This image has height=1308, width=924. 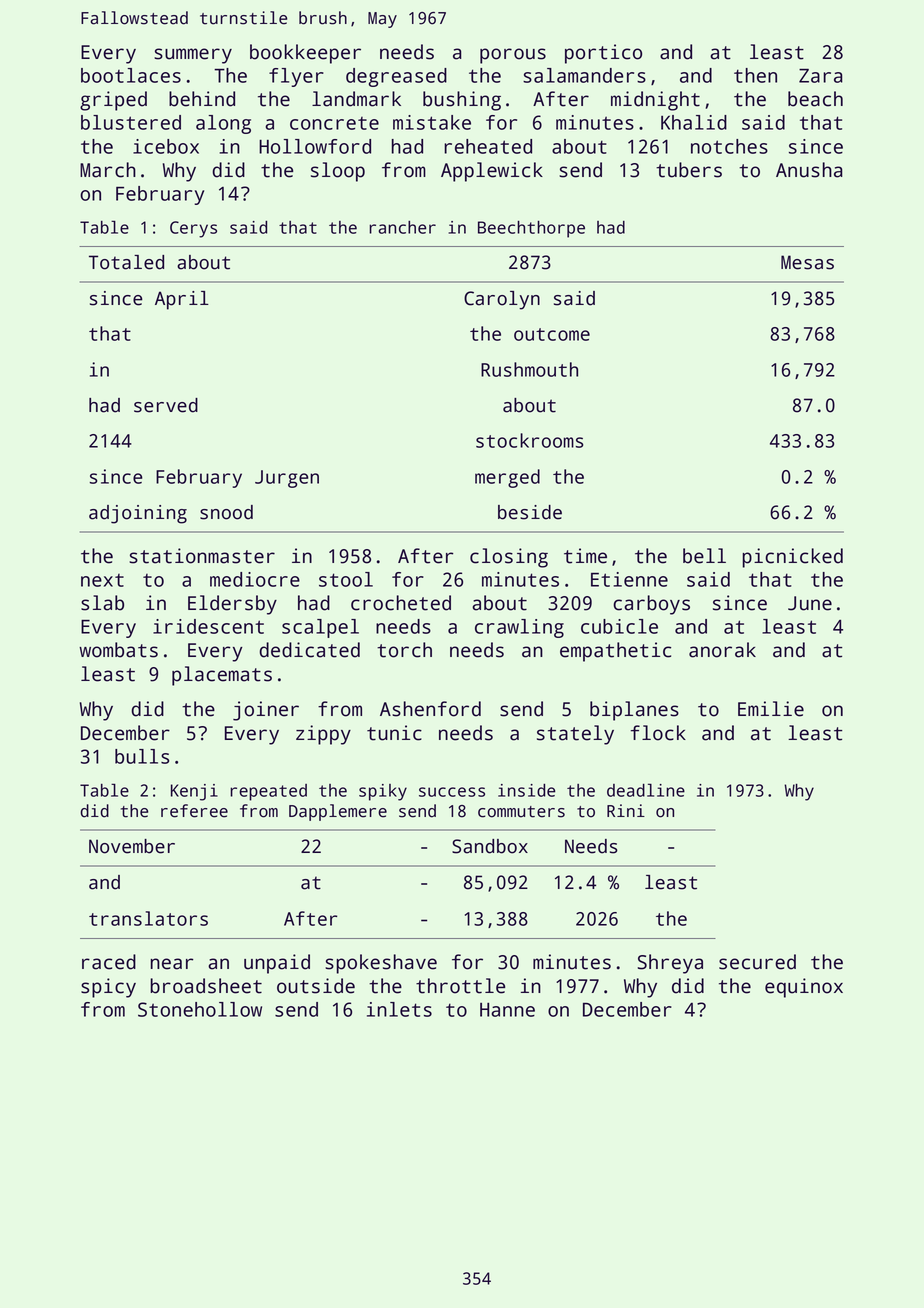 I want to click on April, so click(x=182, y=300).
